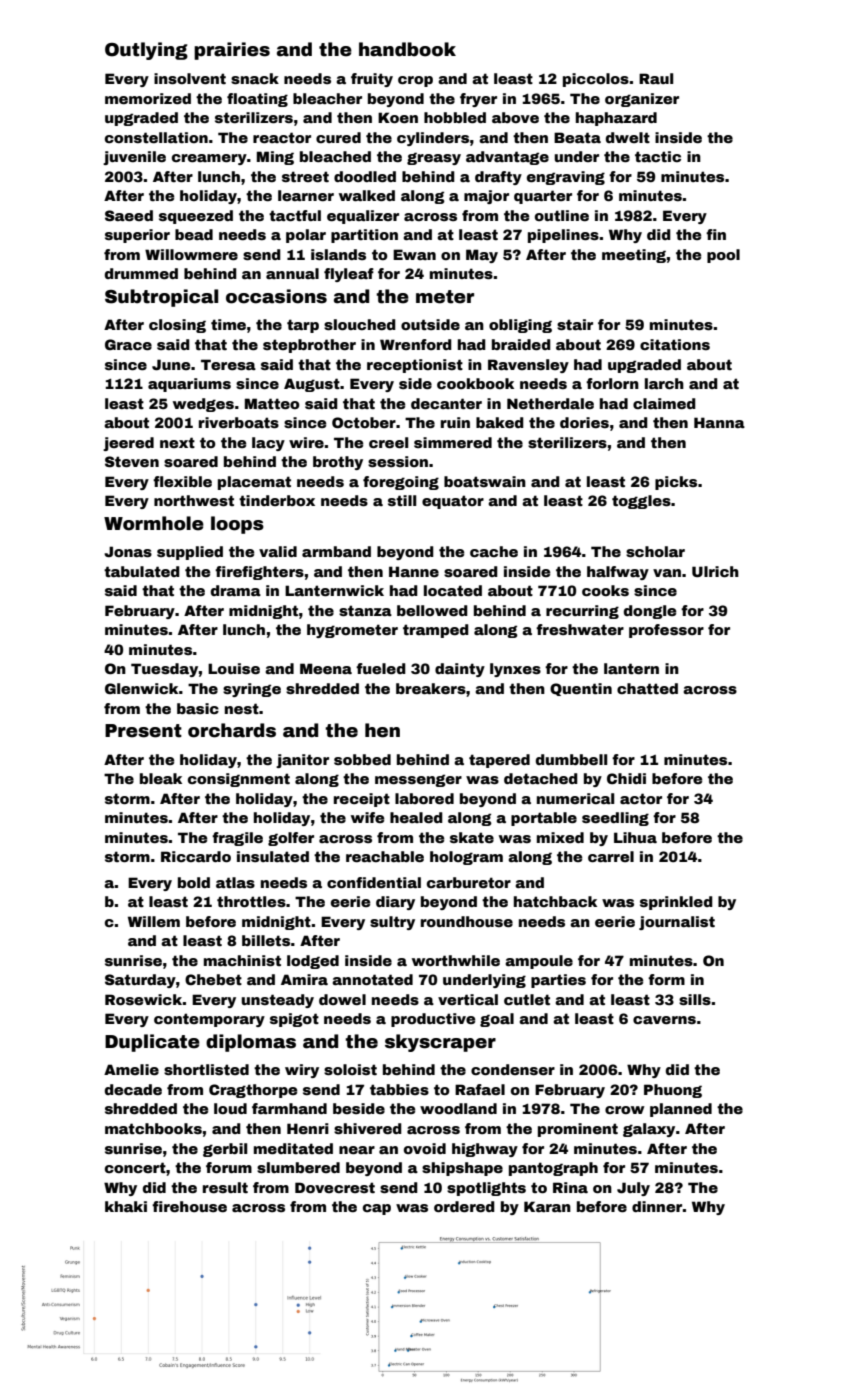 The image size is (849, 1400). Describe the element at coordinates (596, 80) in the image. I see `piccolos` at that location.
